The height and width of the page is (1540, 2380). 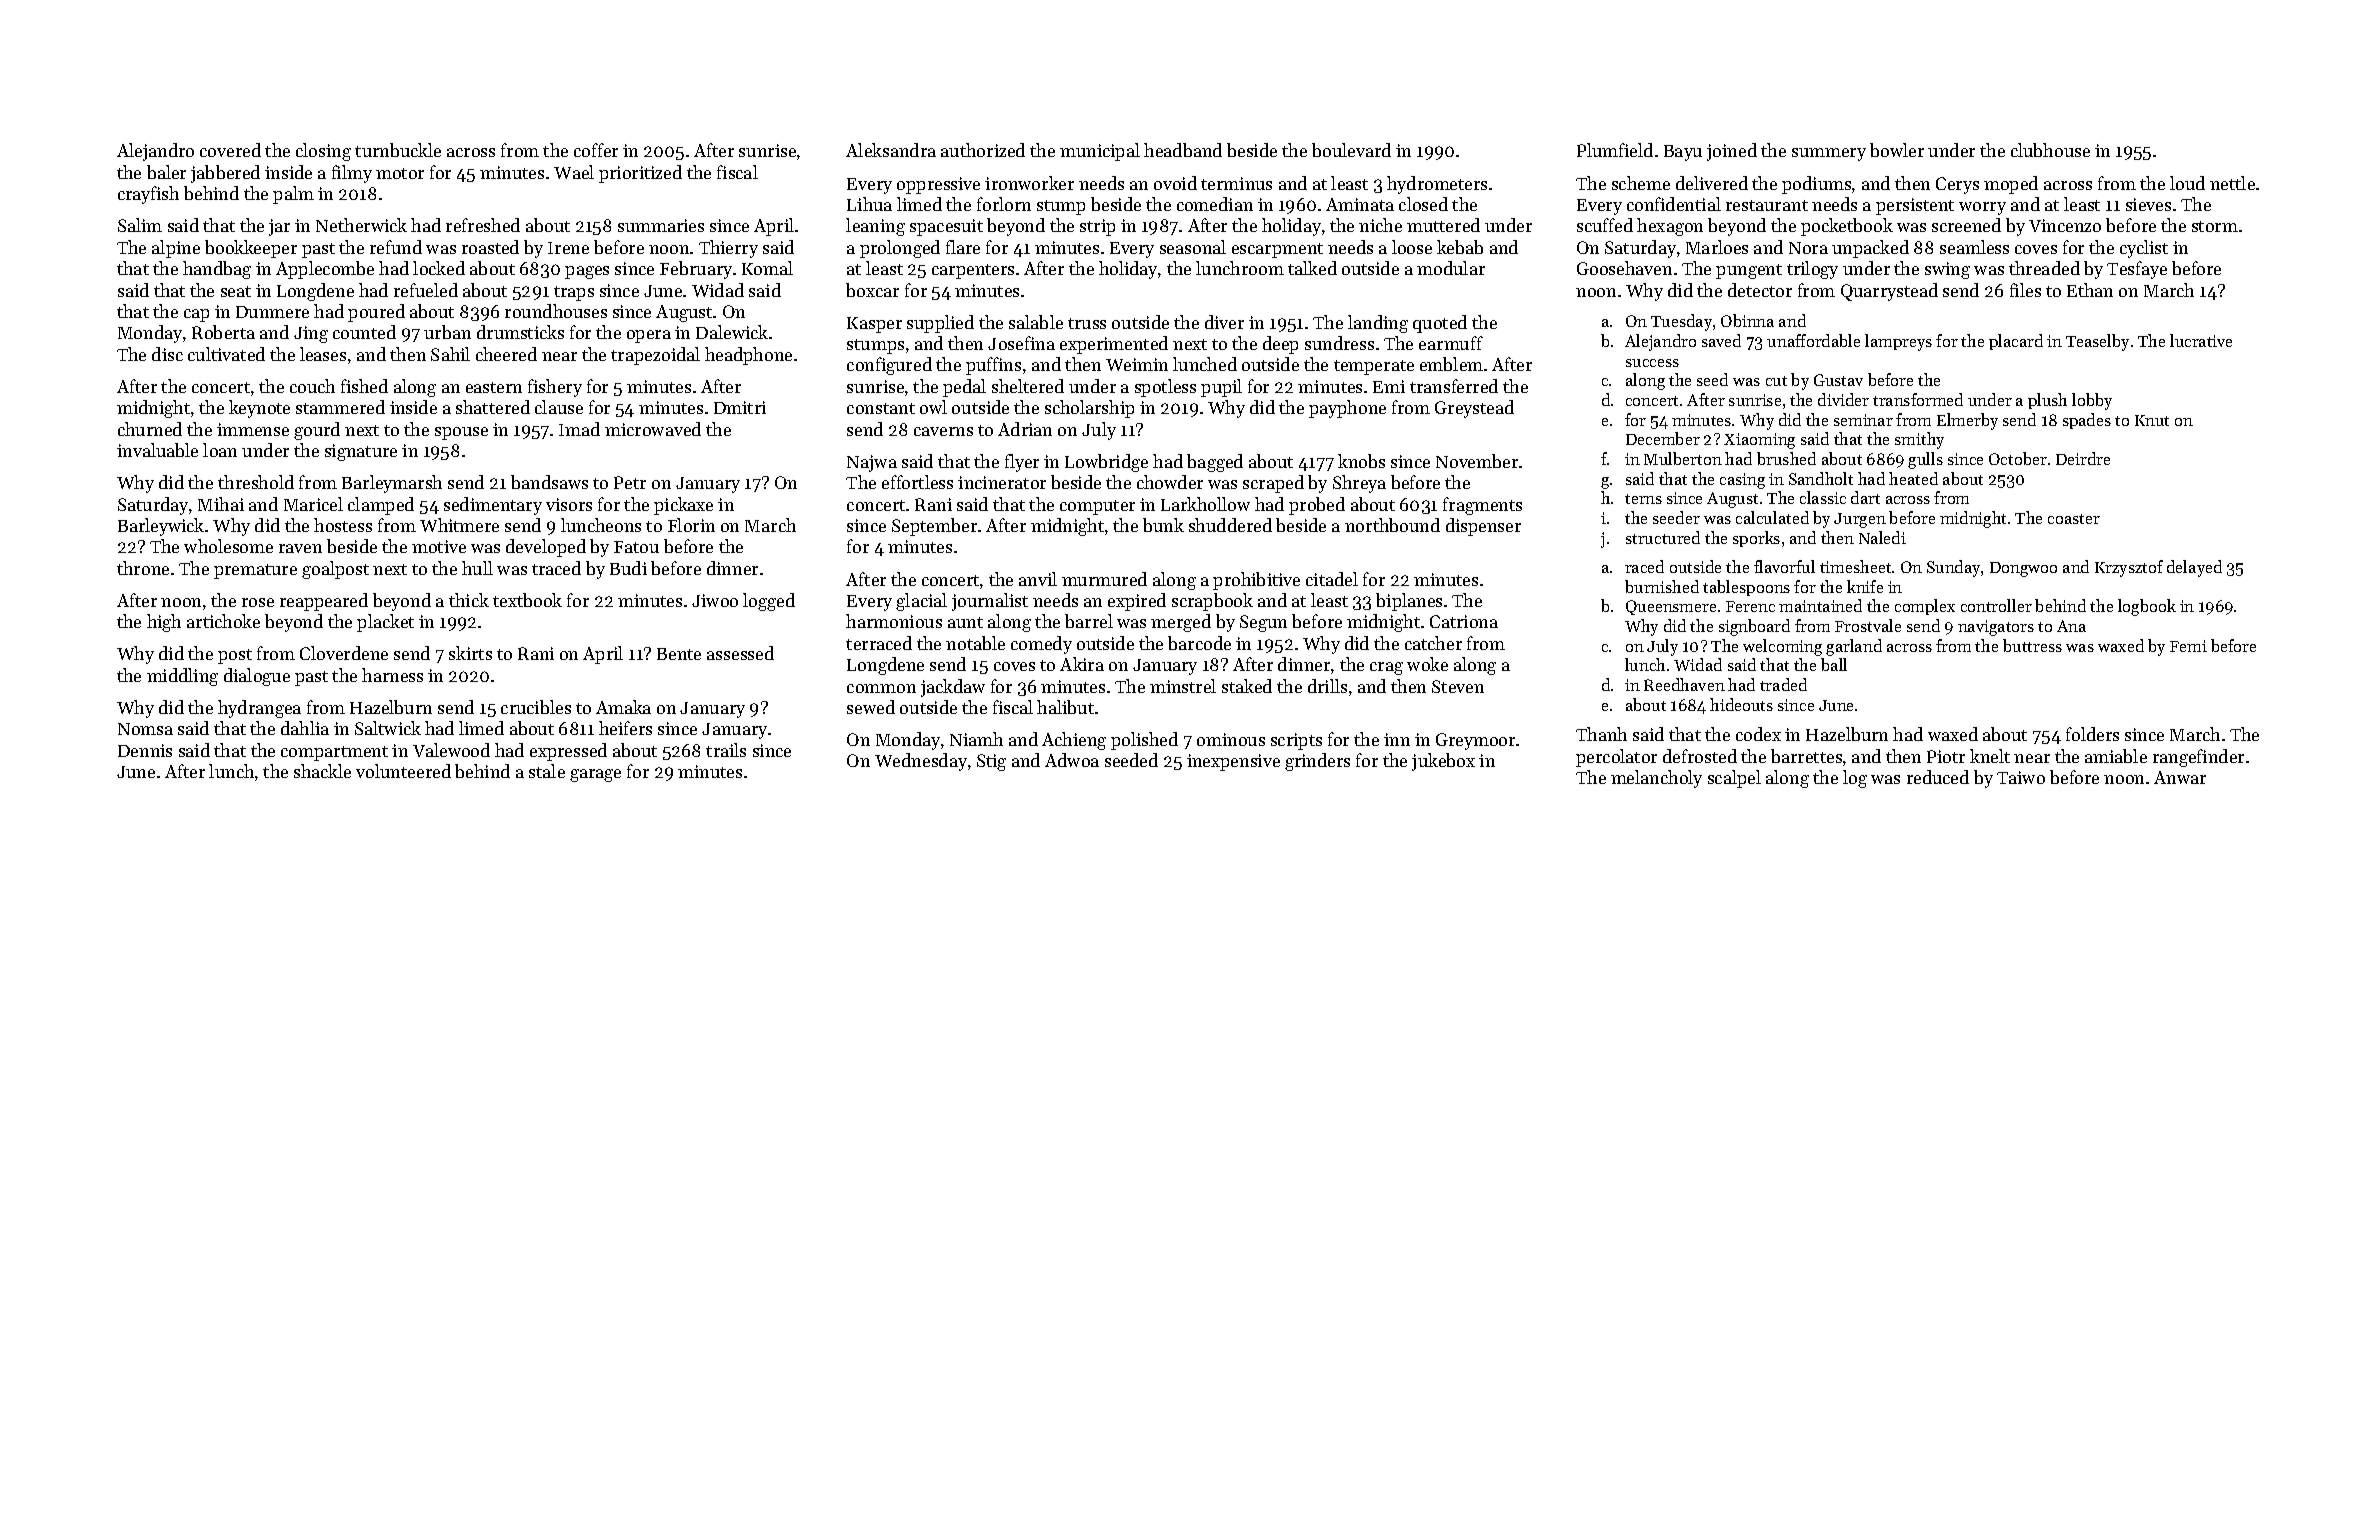 What do you see at coordinates (145, 729) in the page?
I see `Nomsa` at bounding box center [145, 729].
